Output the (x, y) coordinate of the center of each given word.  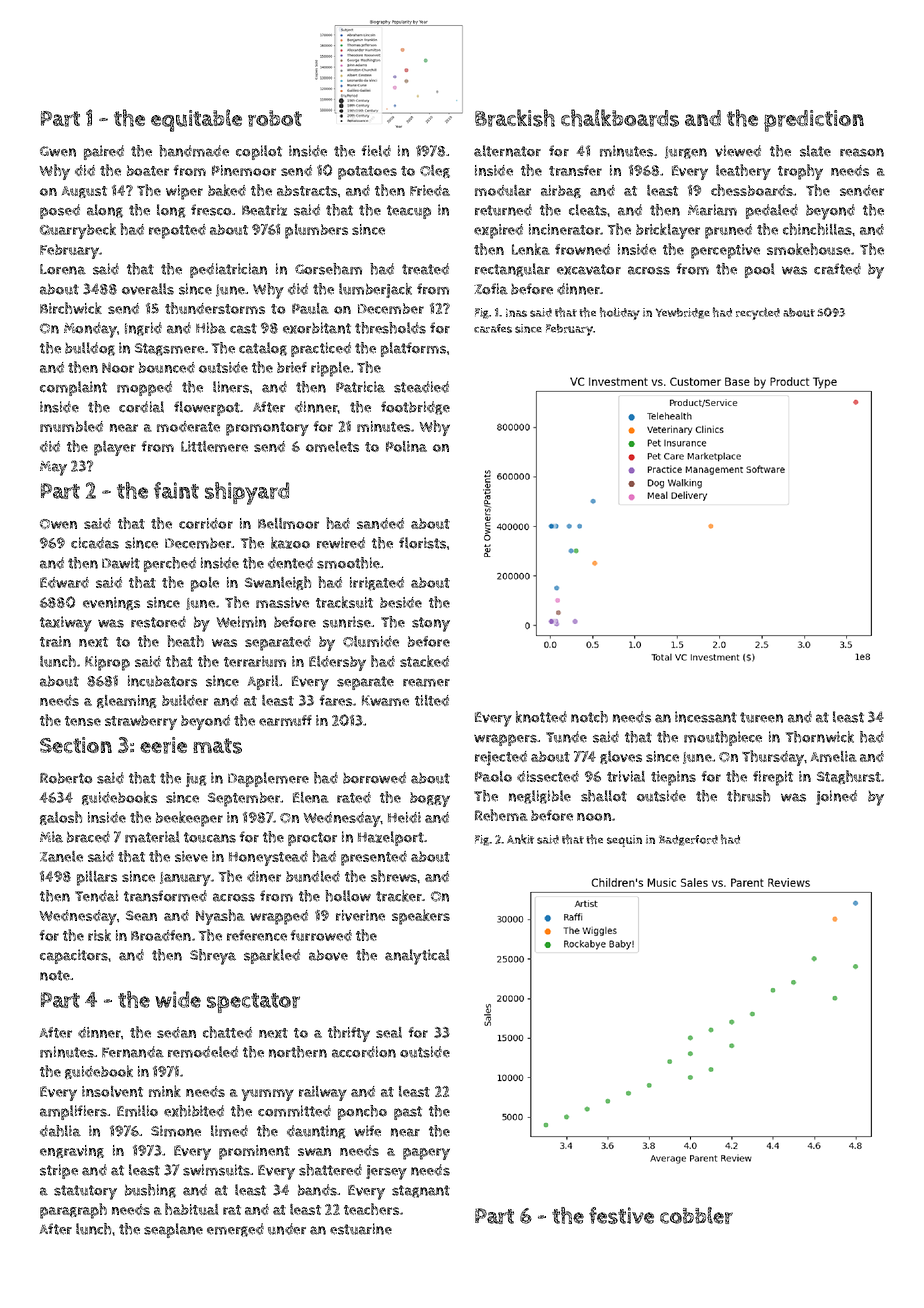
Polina (406, 446)
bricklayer (668, 231)
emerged (235, 1230)
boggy (430, 799)
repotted (177, 231)
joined (836, 797)
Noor (118, 367)
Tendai (96, 896)
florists (422, 543)
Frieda (430, 190)
